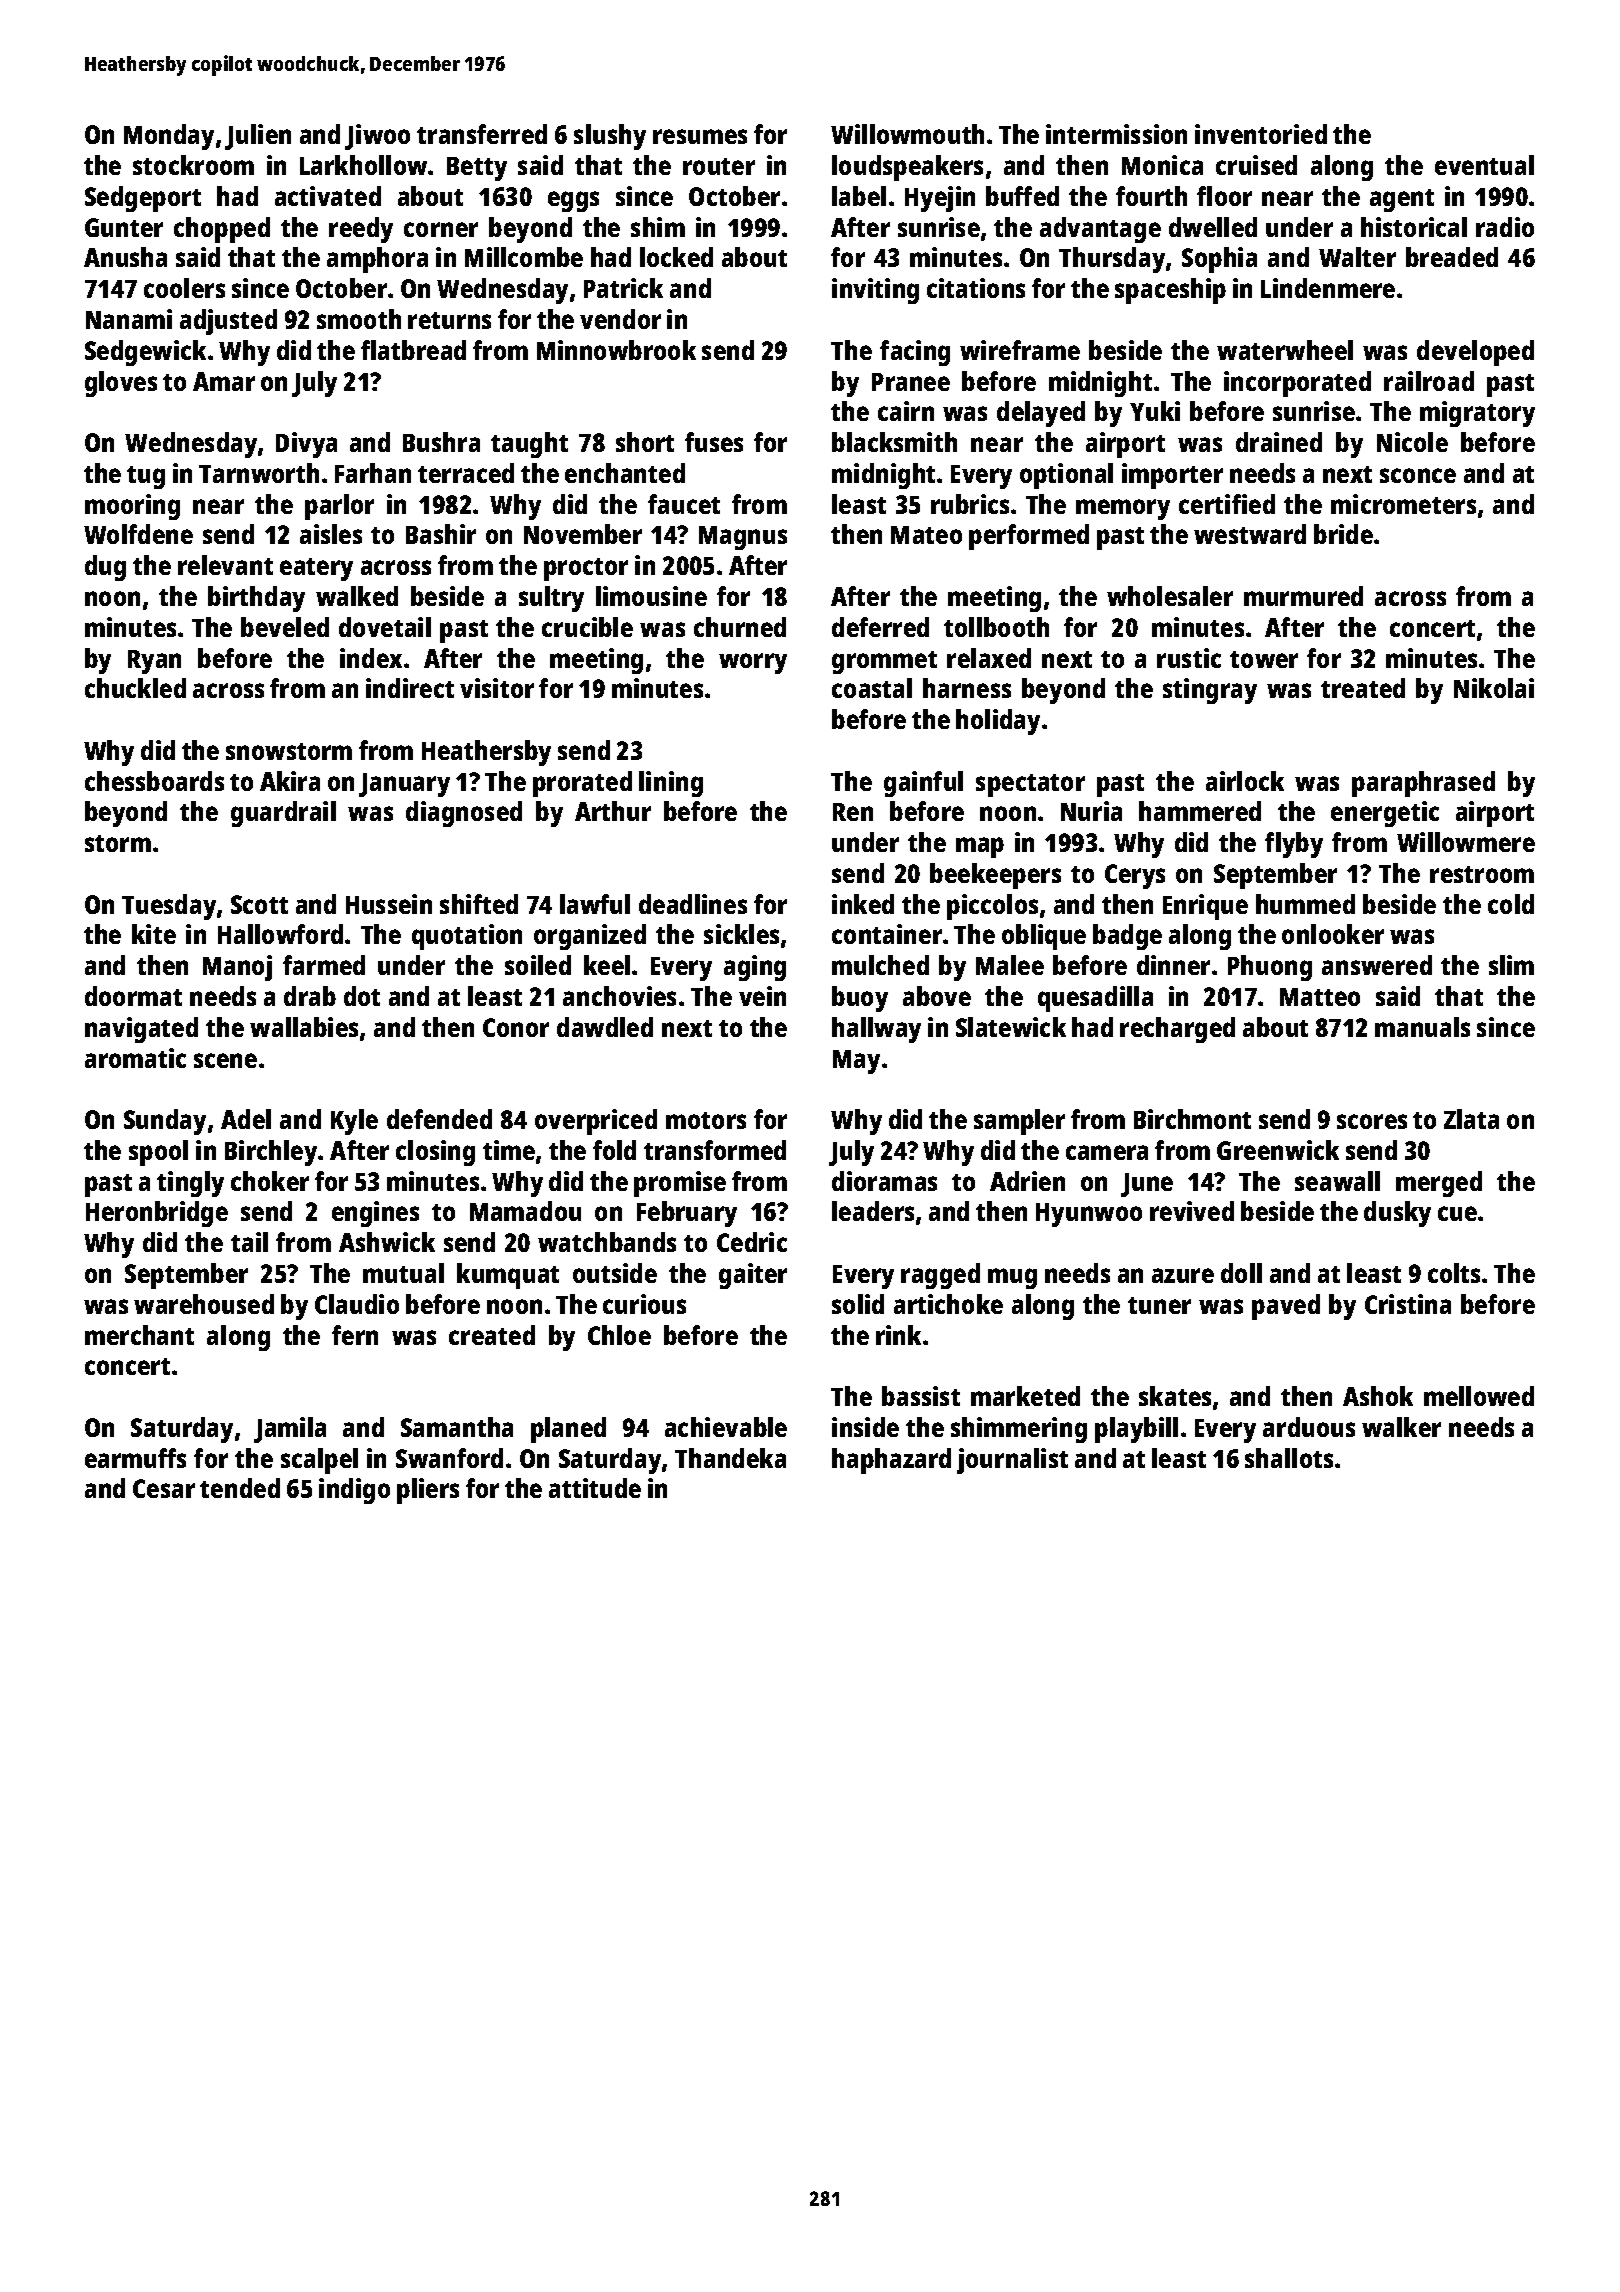 The height and width of the screenshot is (2292, 1620). Describe the element at coordinates (1494, 688) in the screenshot. I see `Nikolai` at that location.
